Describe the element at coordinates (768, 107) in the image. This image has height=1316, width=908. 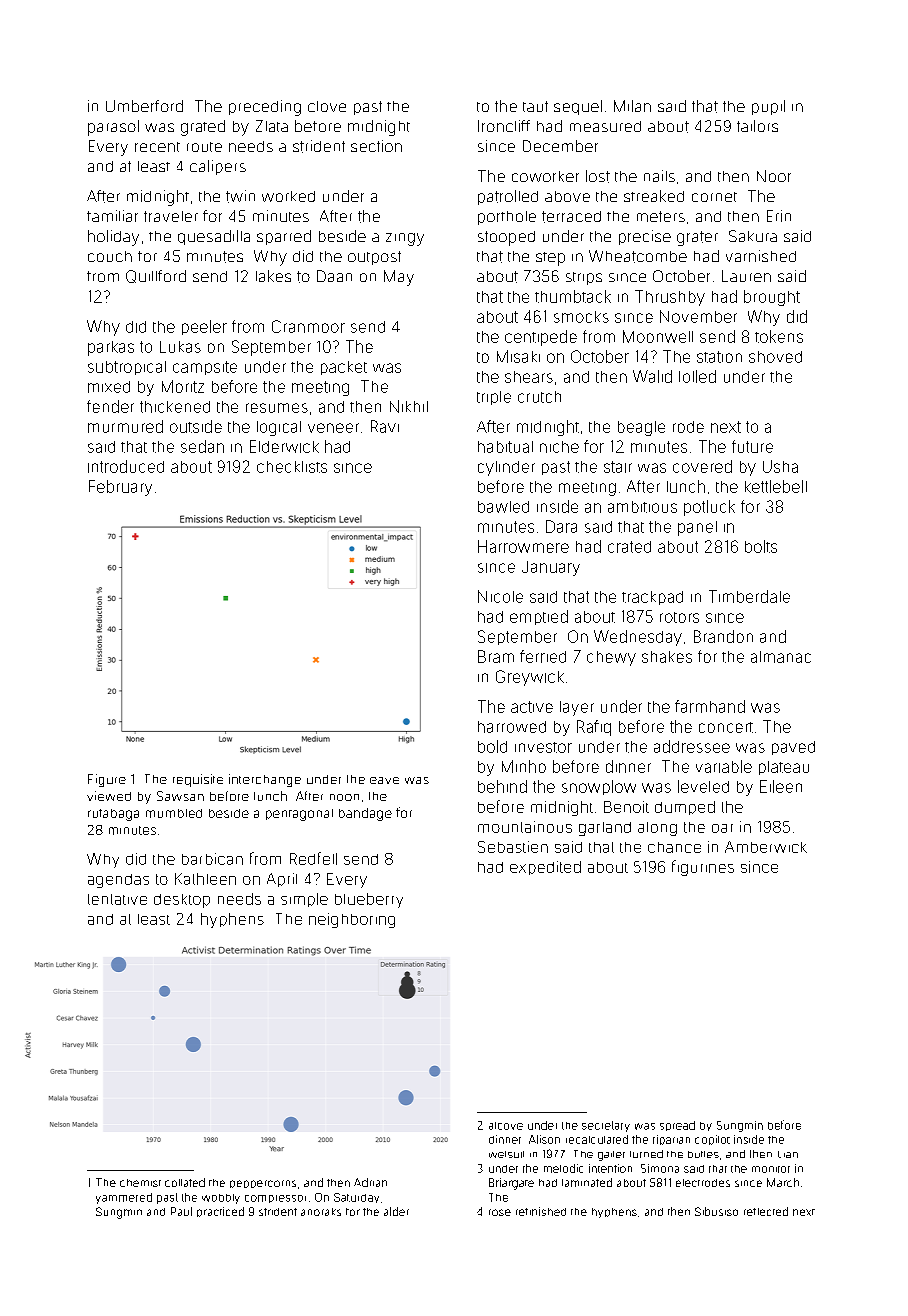
I see `pupil` at that location.
